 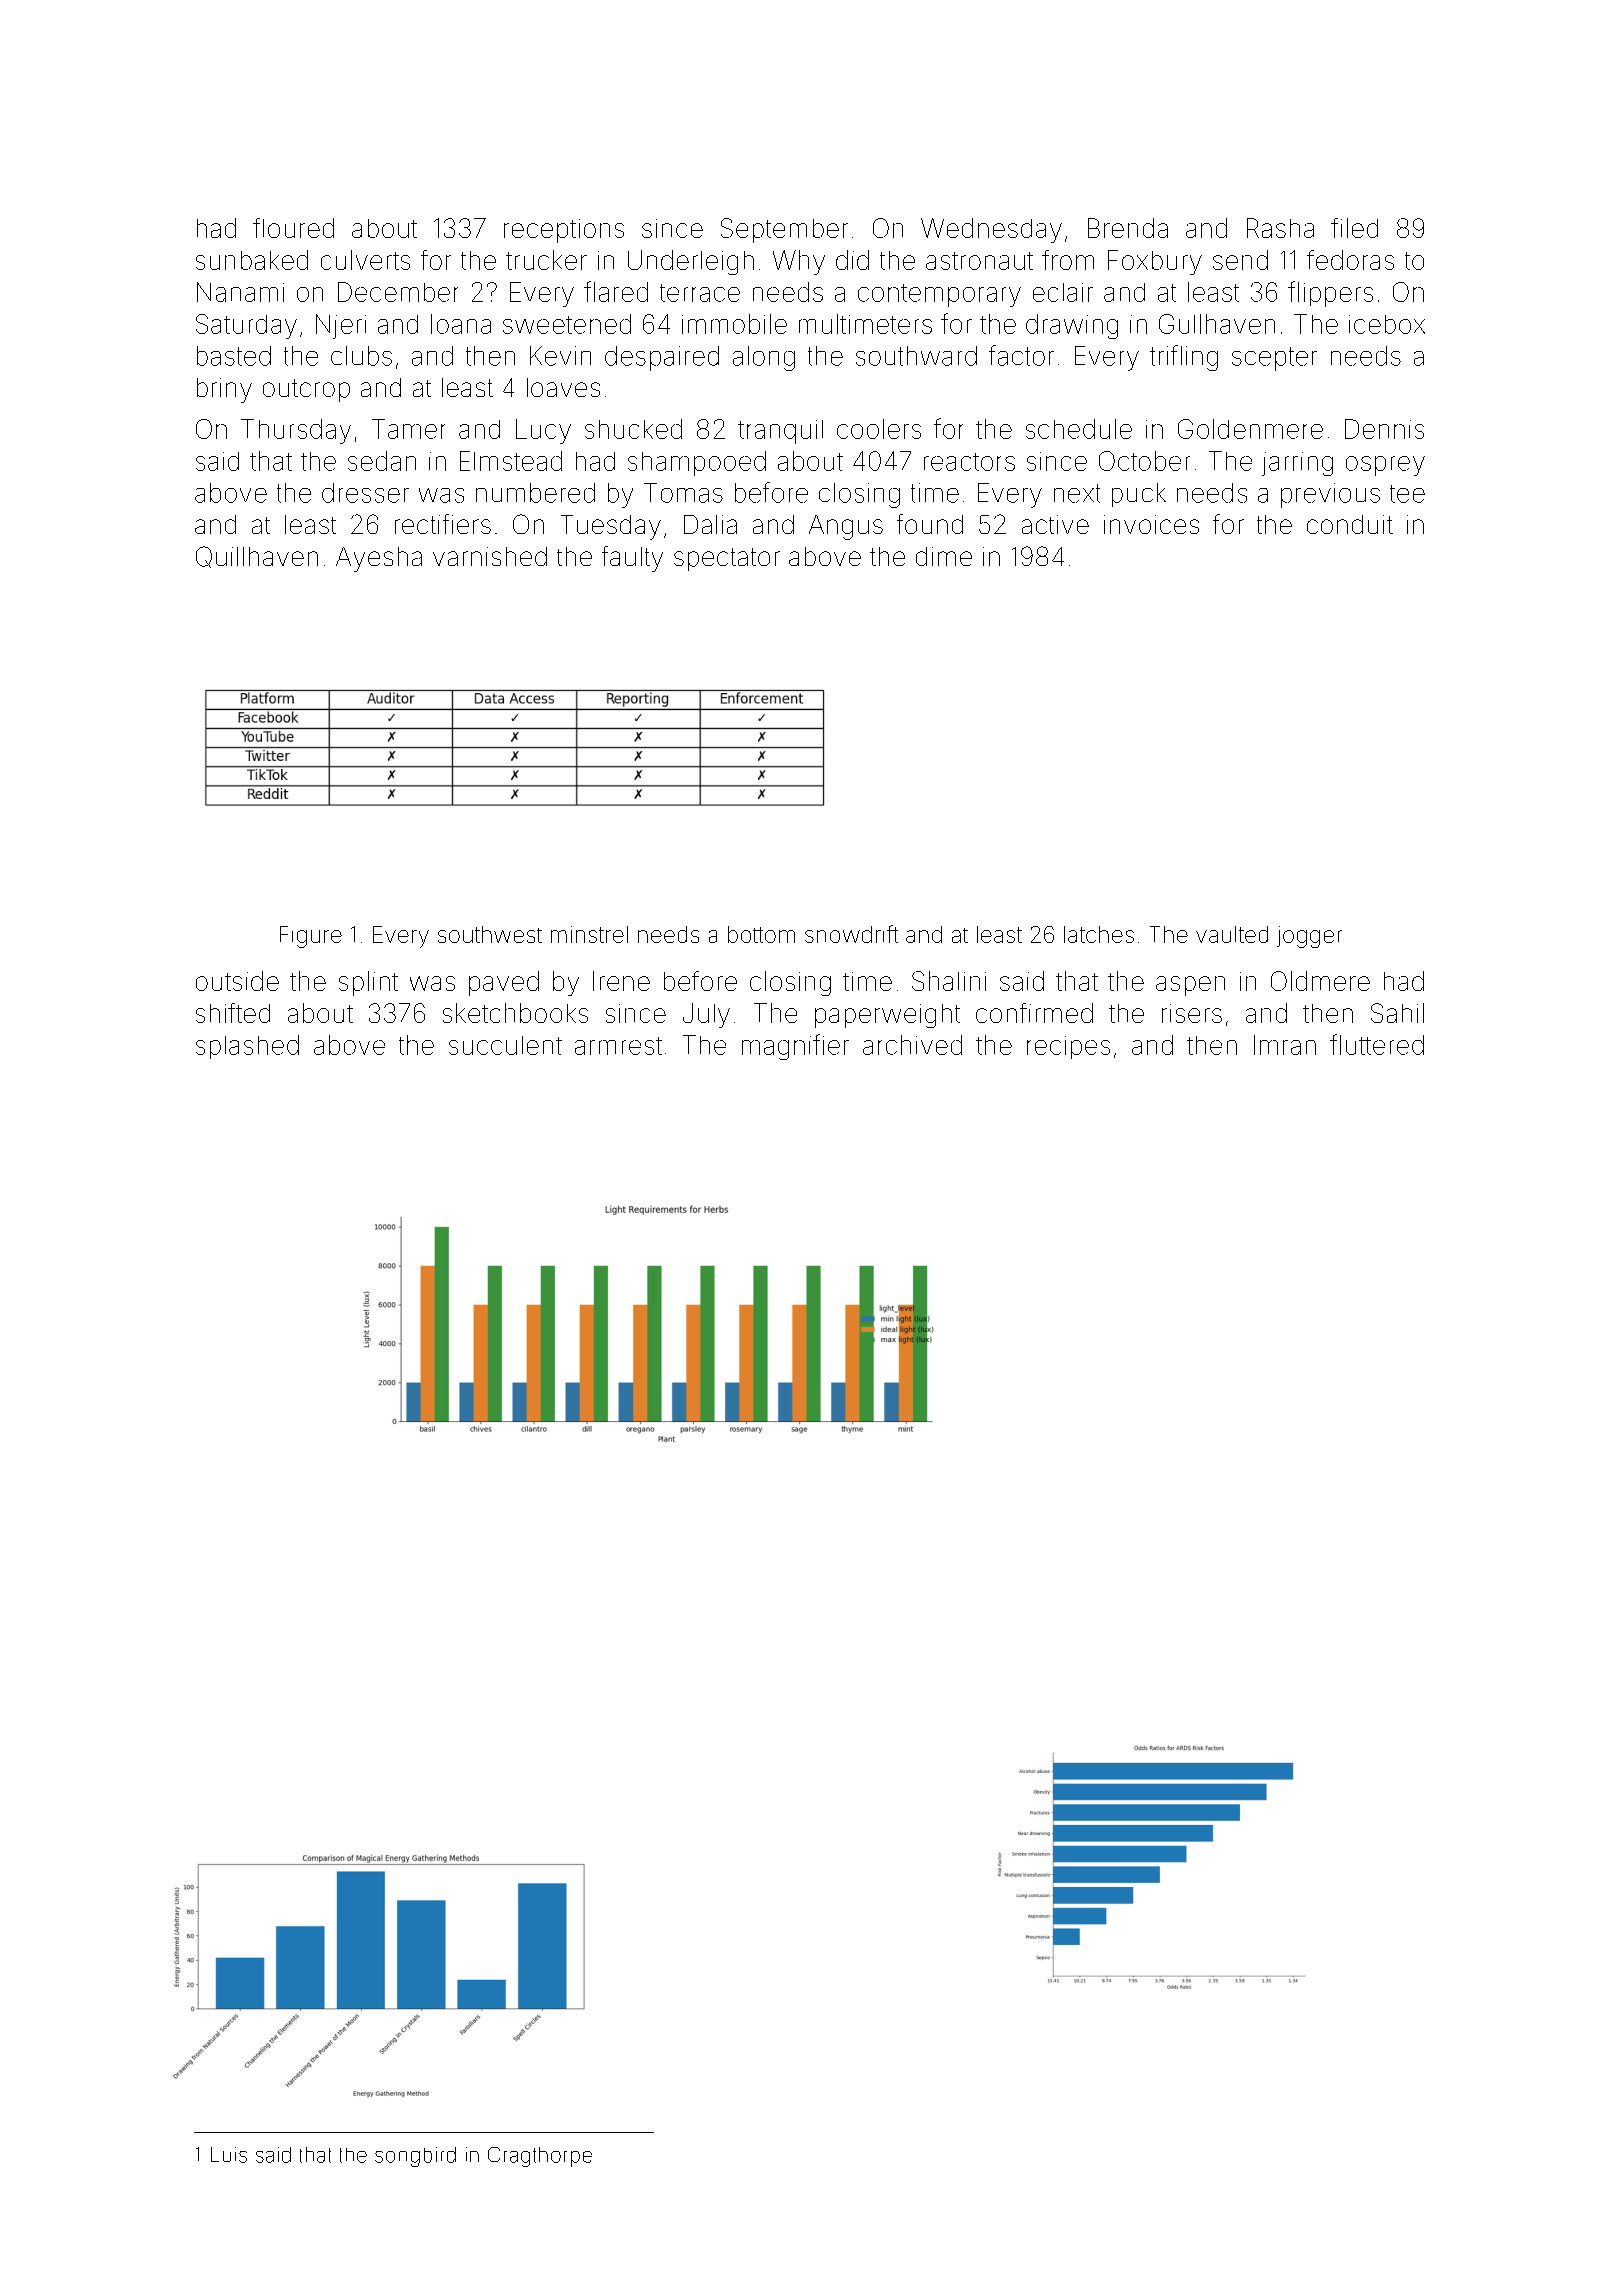 I want to click on Cragthorpe, so click(x=540, y=2157).
